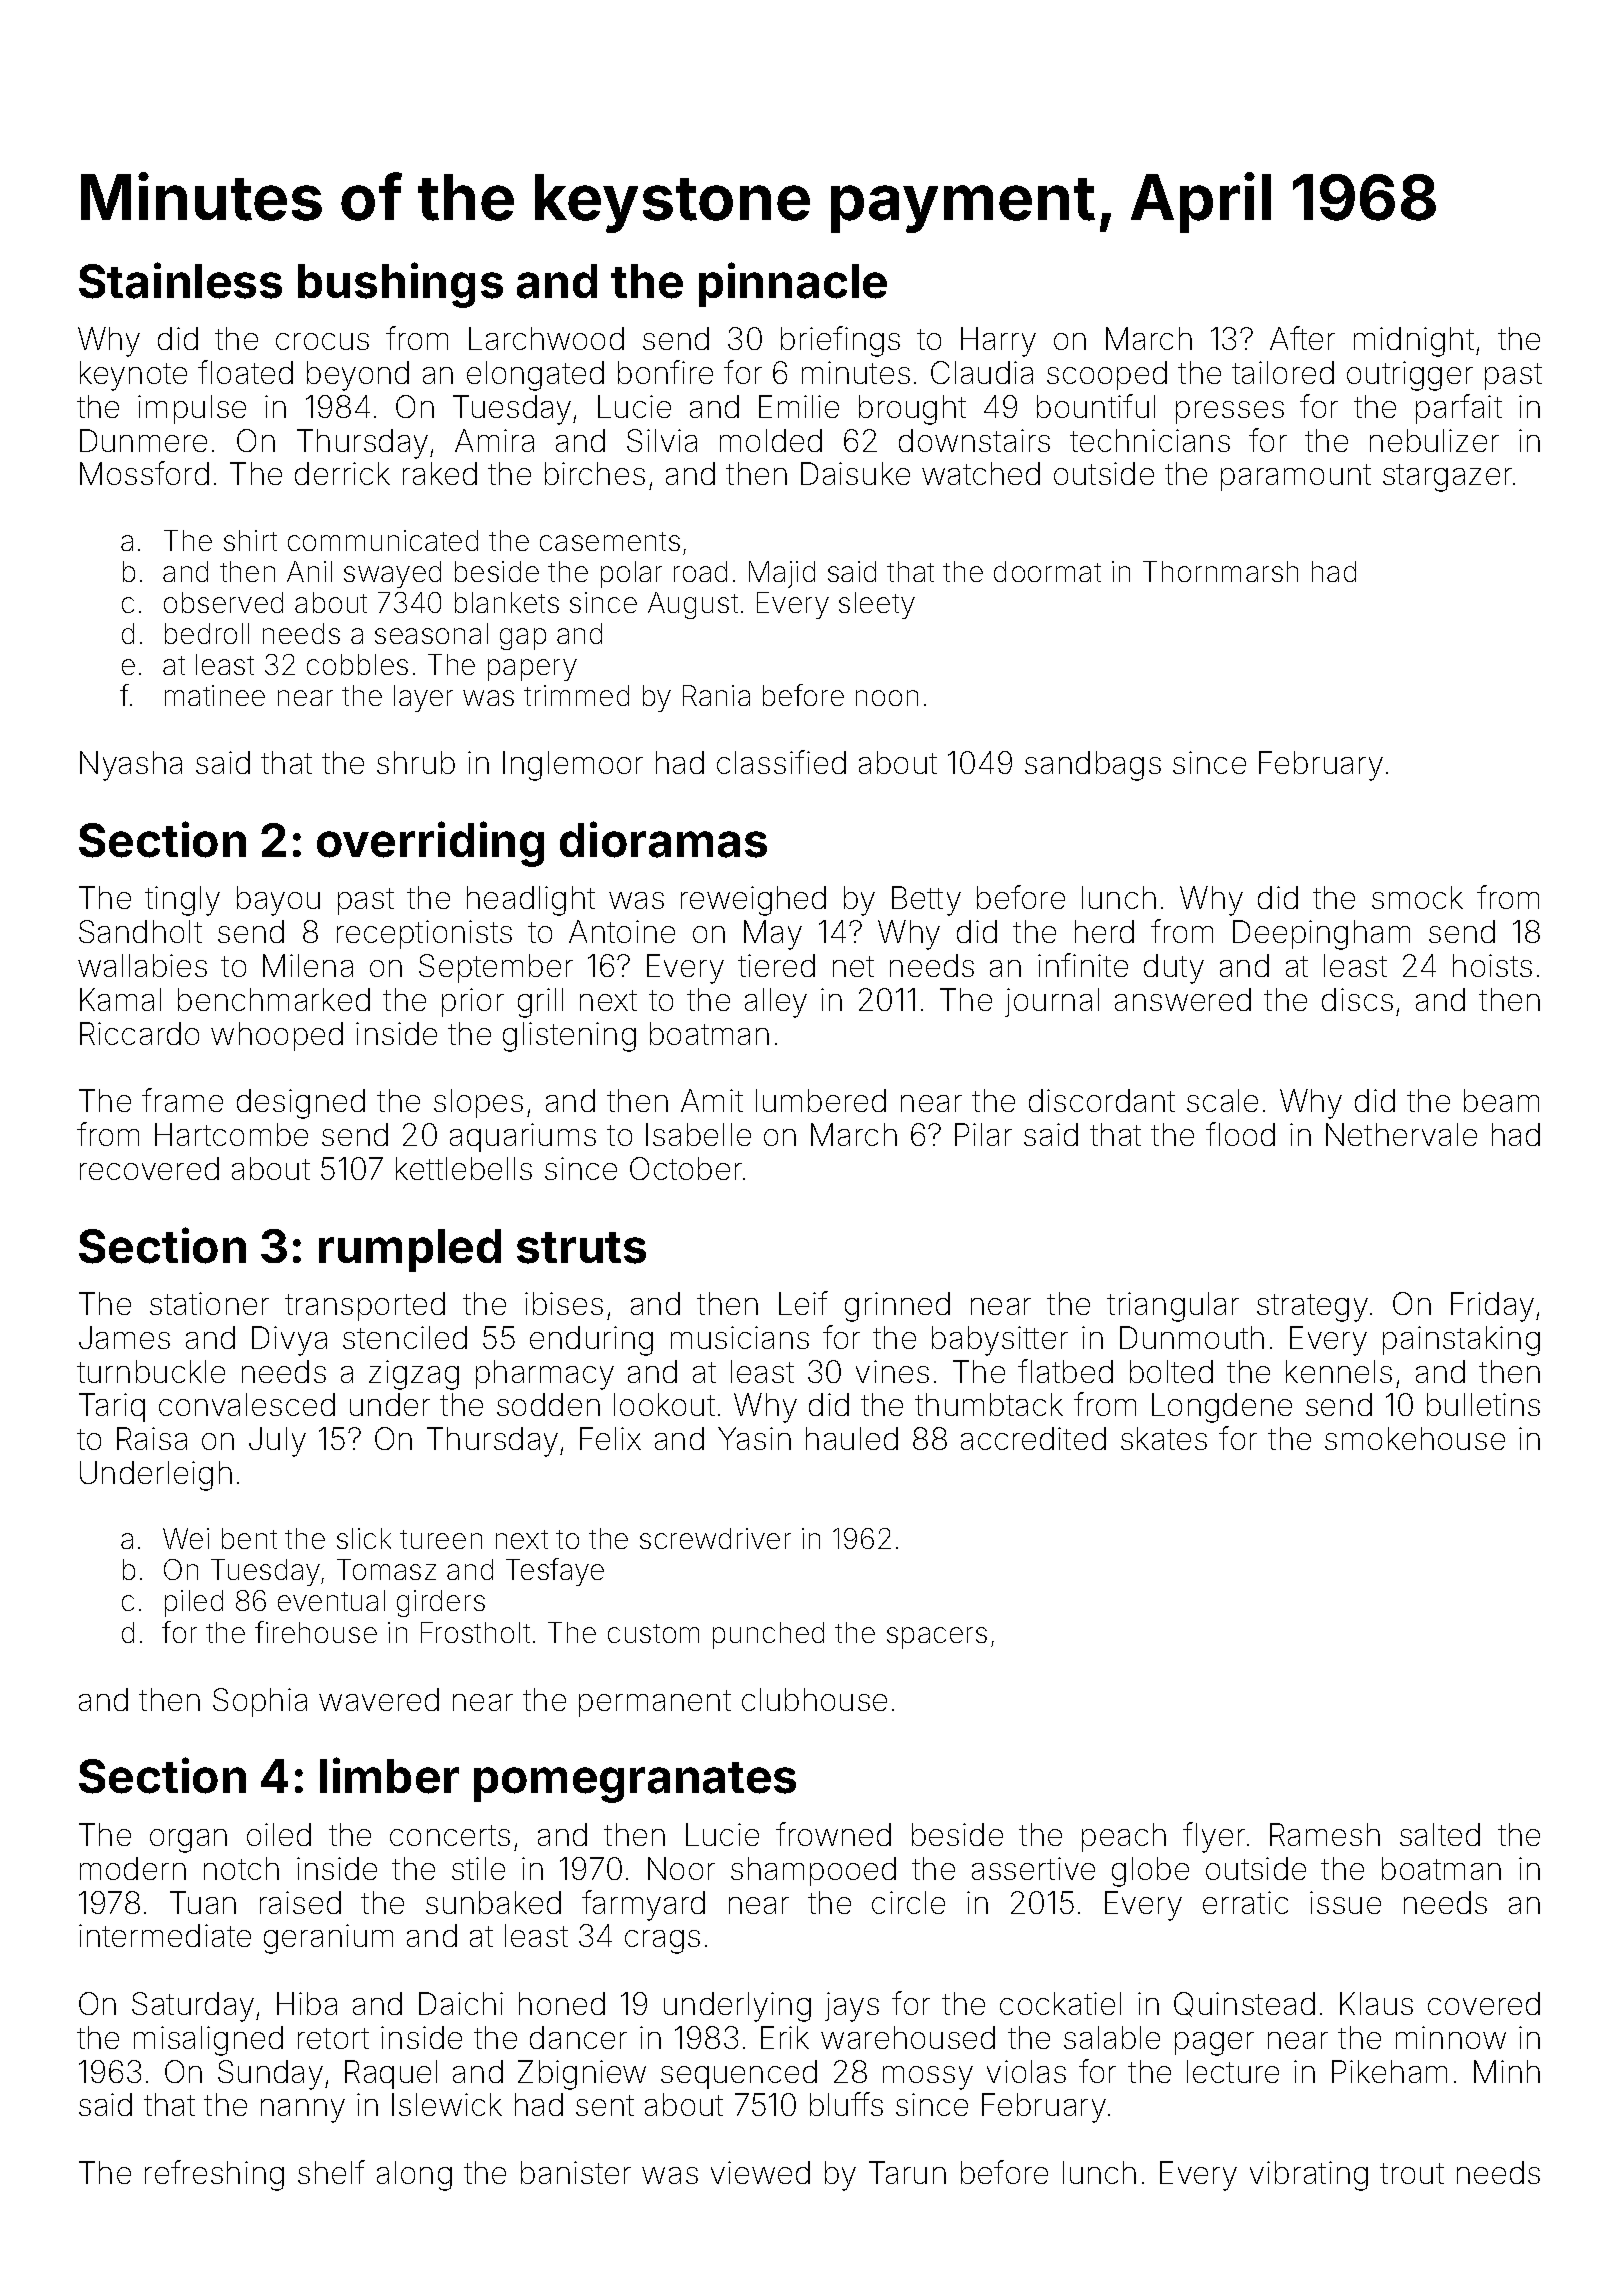  Describe the element at coordinates (400, 285) in the screenshot. I see `bushings` at that location.
